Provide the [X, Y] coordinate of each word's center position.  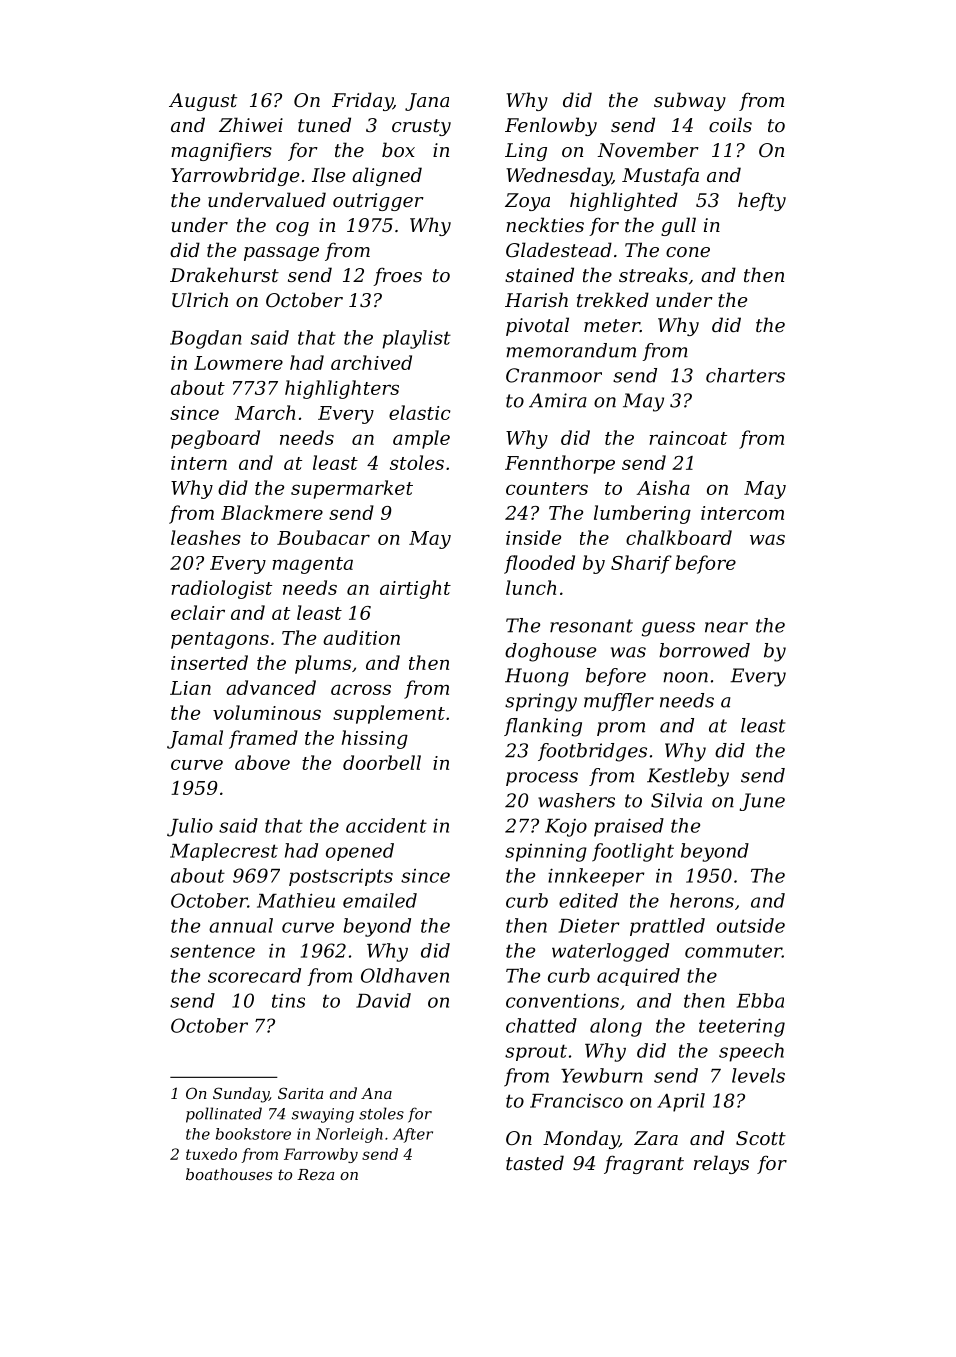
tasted [535, 1162]
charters [745, 375]
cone [688, 252]
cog [292, 229]
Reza [315, 1175]
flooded [539, 564]
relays [721, 1164]
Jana [427, 102]
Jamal [195, 739]
